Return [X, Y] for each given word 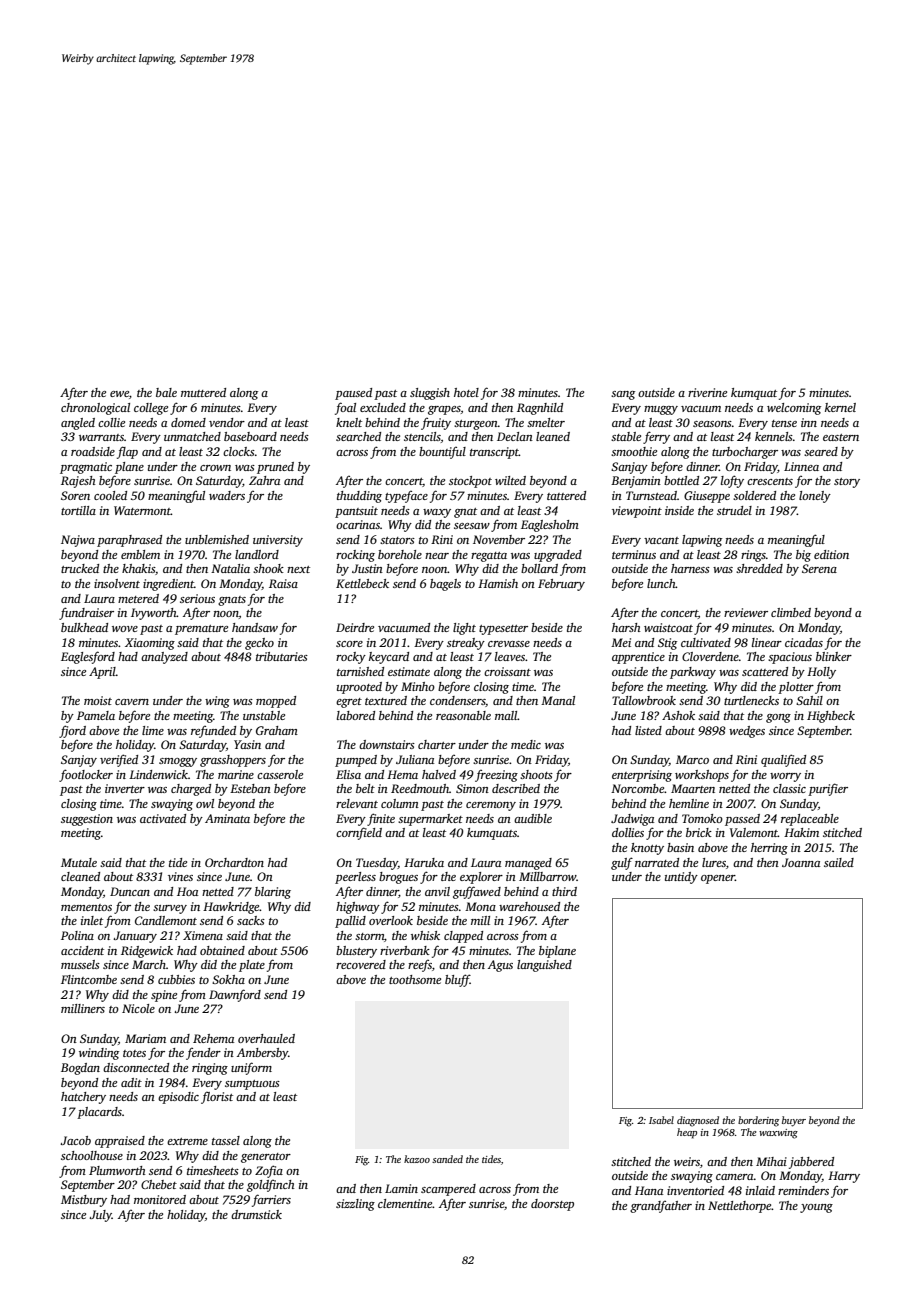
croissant [507, 671]
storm [369, 936]
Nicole [138, 1008]
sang [623, 395]
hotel [466, 392]
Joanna [801, 862]
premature [201, 630]
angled [78, 424]
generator [266, 1158]
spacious [790, 658]
